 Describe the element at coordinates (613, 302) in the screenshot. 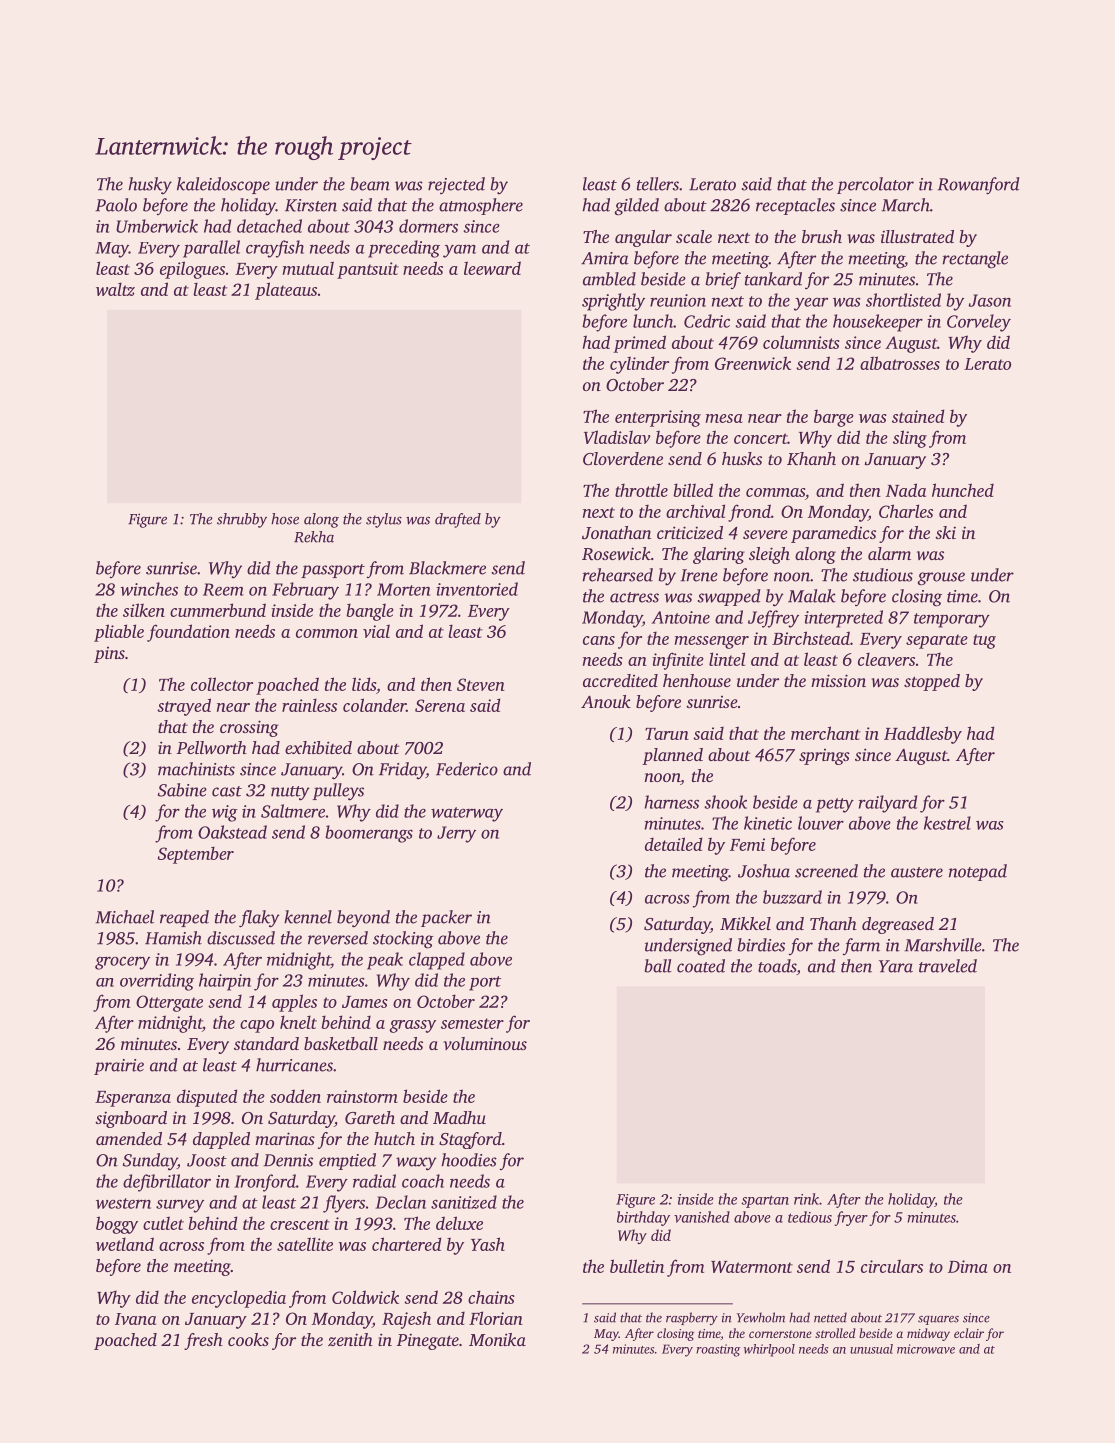

I see `sprightly` at that location.
